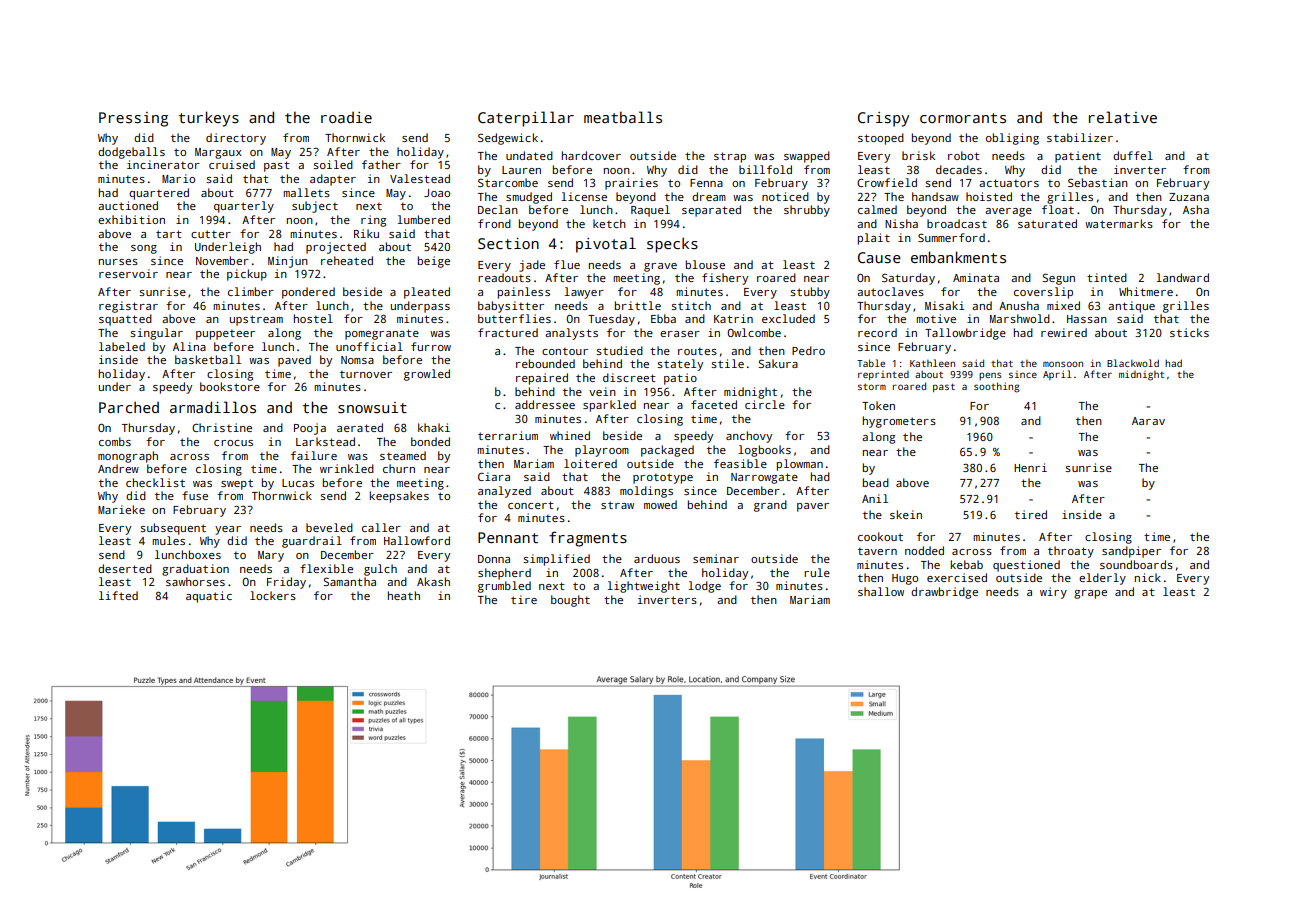  Describe the element at coordinates (672, 245) in the screenshot. I see `specks` at that location.
